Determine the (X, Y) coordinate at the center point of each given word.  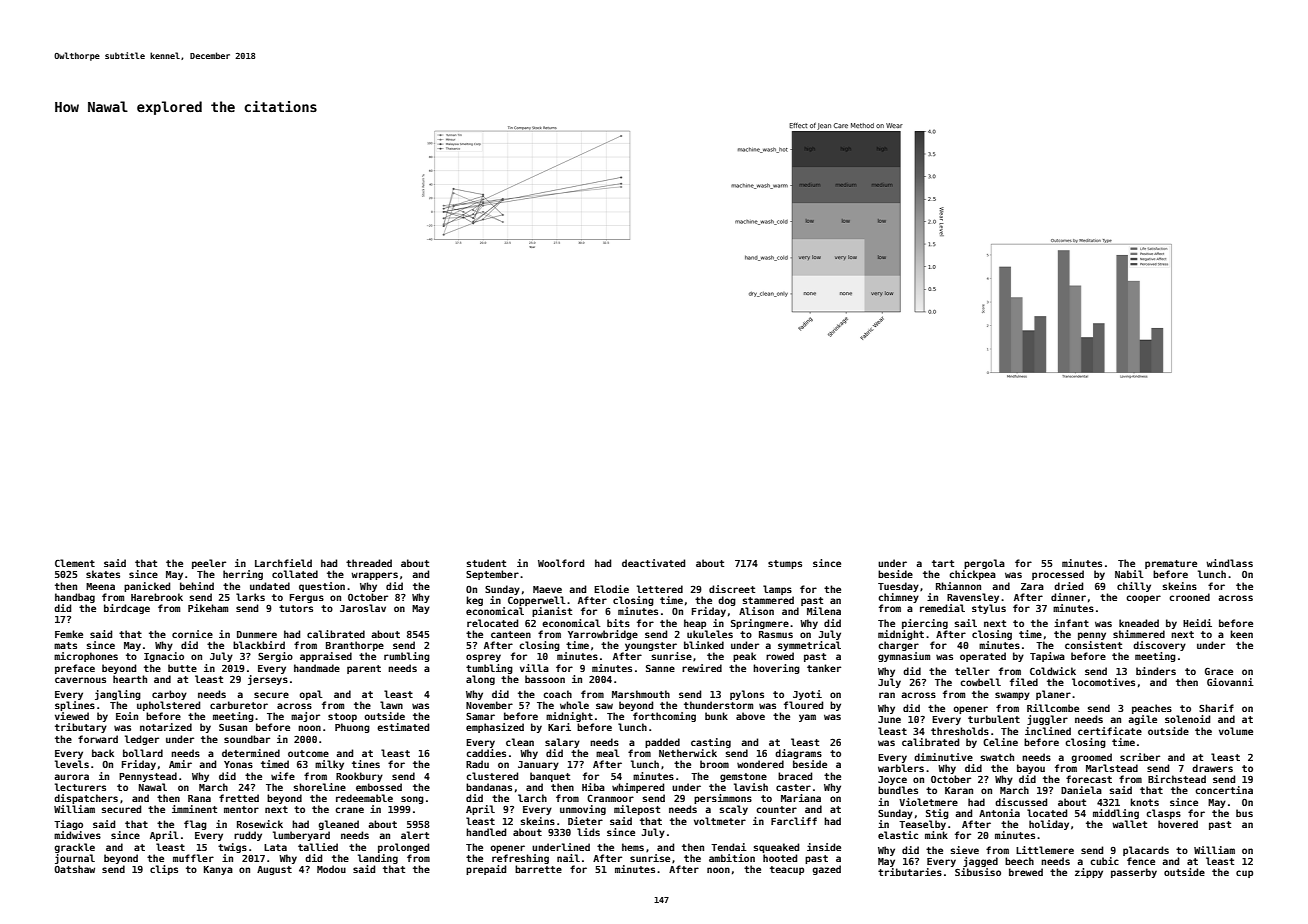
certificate (1110, 731)
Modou (331, 869)
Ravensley (973, 598)
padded (662, 743)
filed (1024, 682)
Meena (100, 586)
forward (98, 739)
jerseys (268, 680)
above (750, 716)
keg (474, 601)
